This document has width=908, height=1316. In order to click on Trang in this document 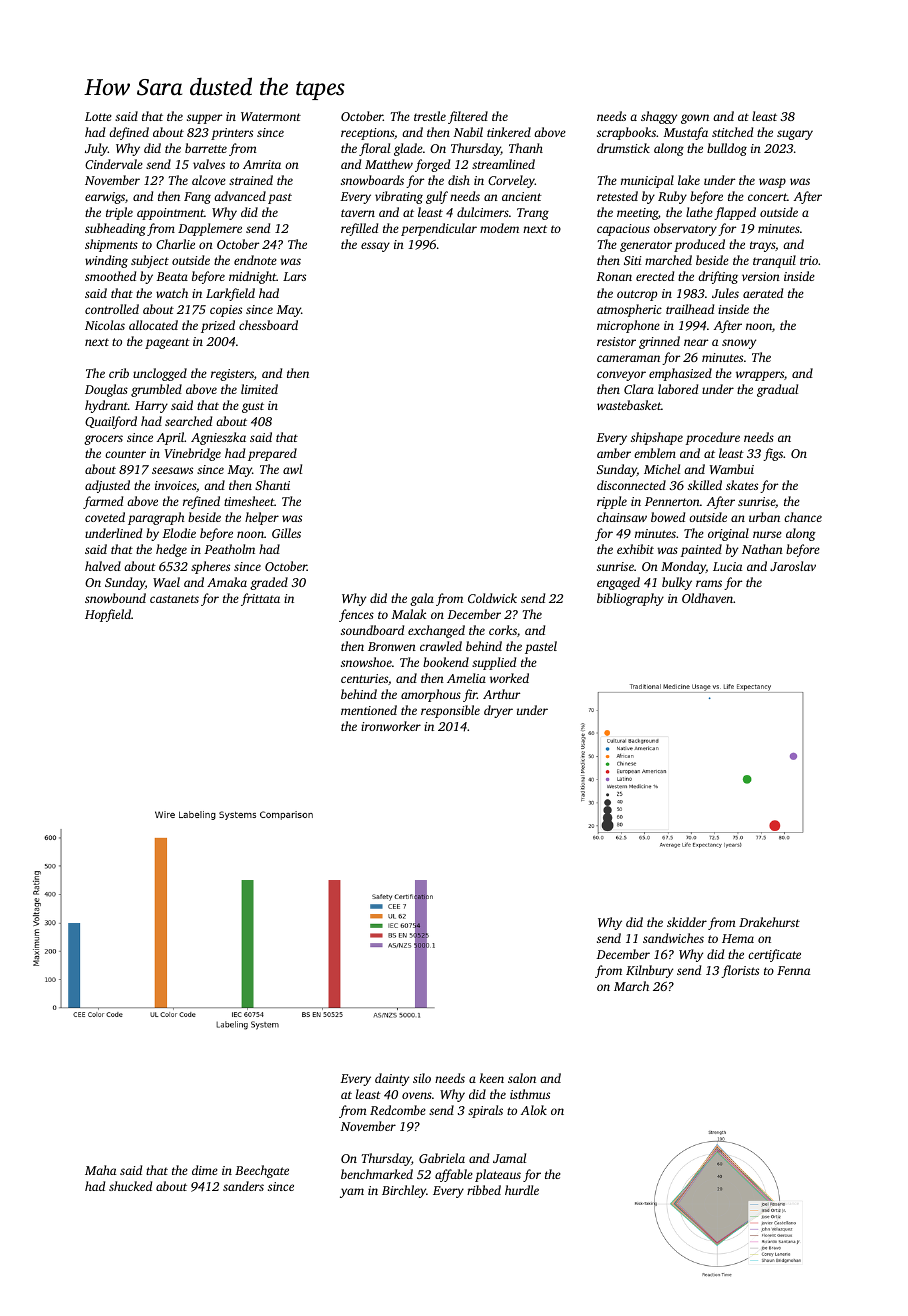, I will do `click(533, 214)`.
